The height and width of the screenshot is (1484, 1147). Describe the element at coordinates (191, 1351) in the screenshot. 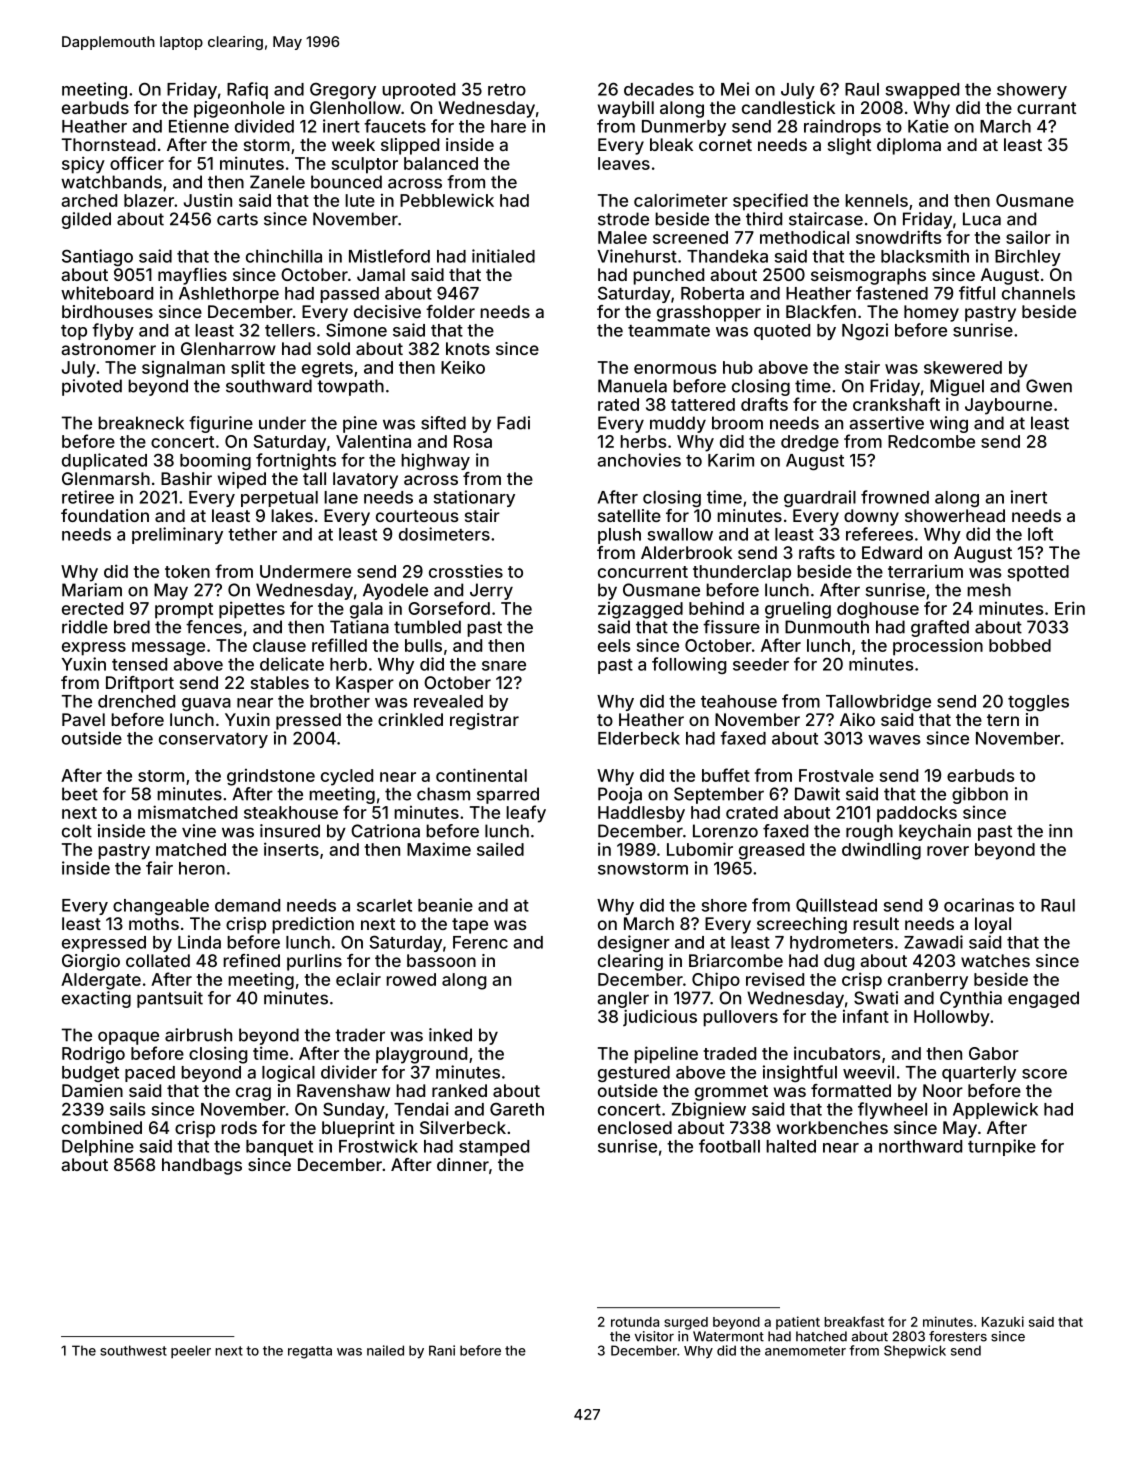

I see `peeler` at that location.
